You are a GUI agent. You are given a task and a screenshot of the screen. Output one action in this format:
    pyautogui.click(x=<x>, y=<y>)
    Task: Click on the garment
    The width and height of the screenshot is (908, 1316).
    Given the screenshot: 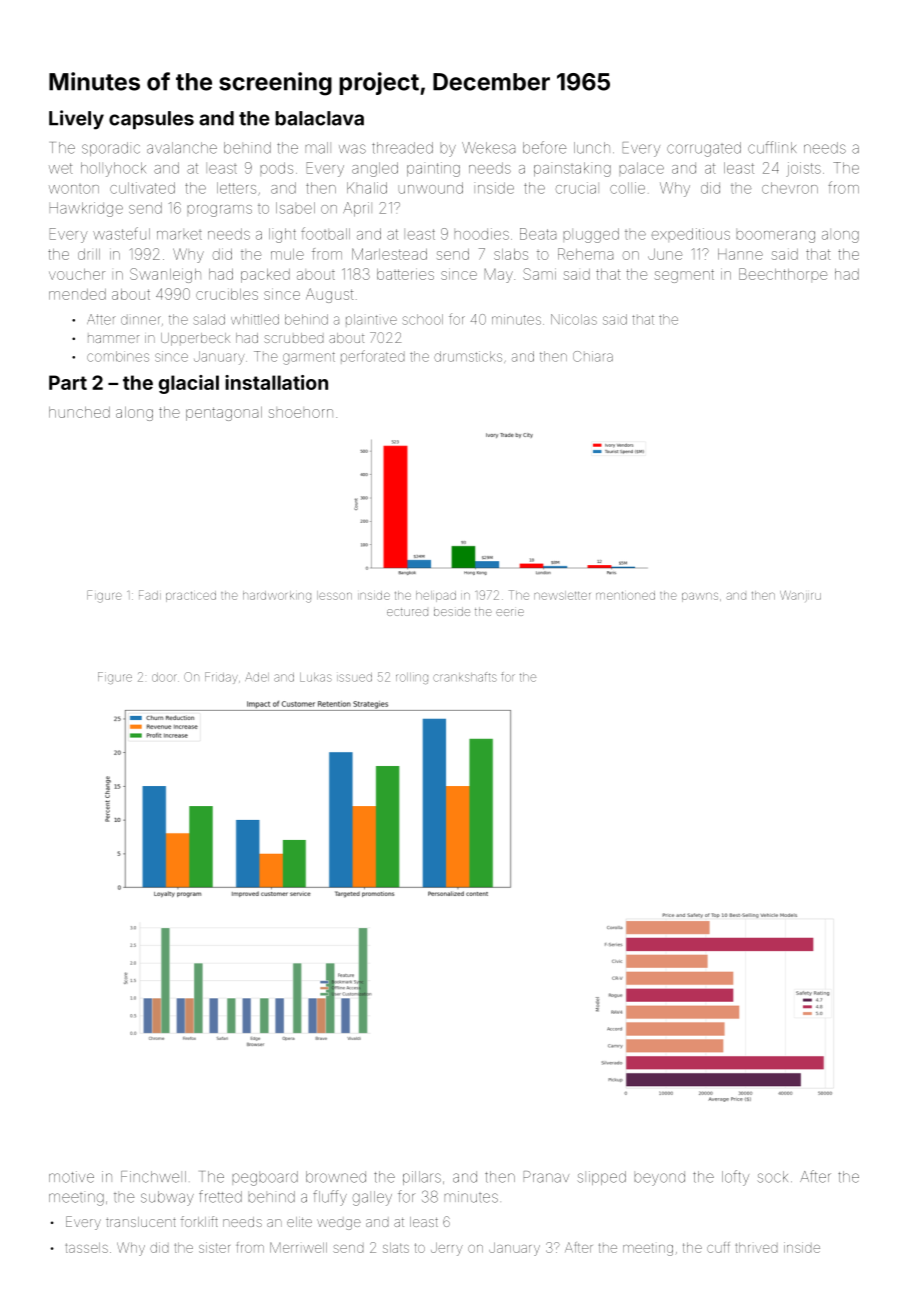 What is the action you would take?
    pyautogui.click(x=309, y=358)
